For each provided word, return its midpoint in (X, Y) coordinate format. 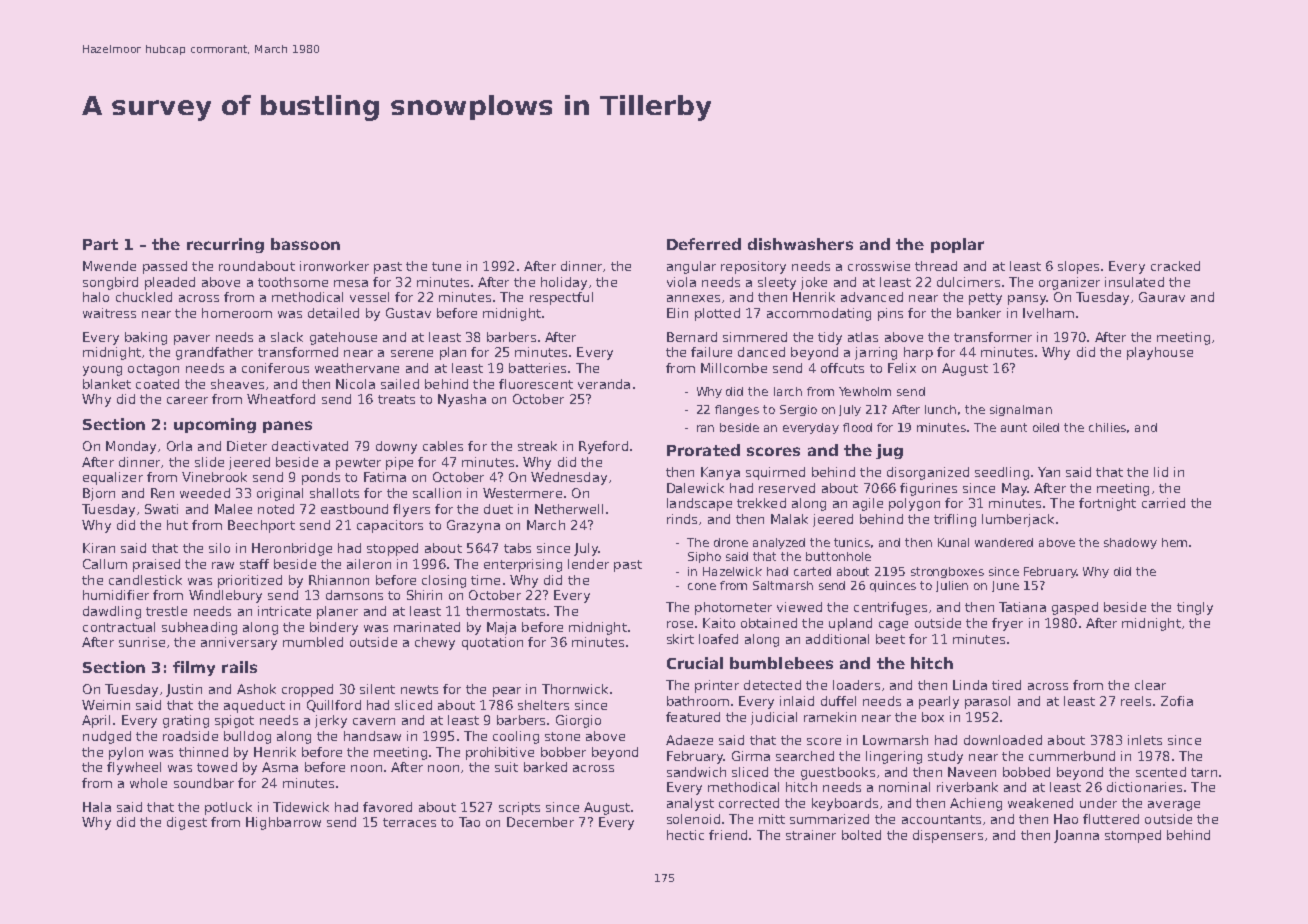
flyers (411, 510)
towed (217, 767)
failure (711, 352)
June (1005, 586)
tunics (852, 542)
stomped (1133, 836)
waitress (109, 313)
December (540, 822)
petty (985, 299)
